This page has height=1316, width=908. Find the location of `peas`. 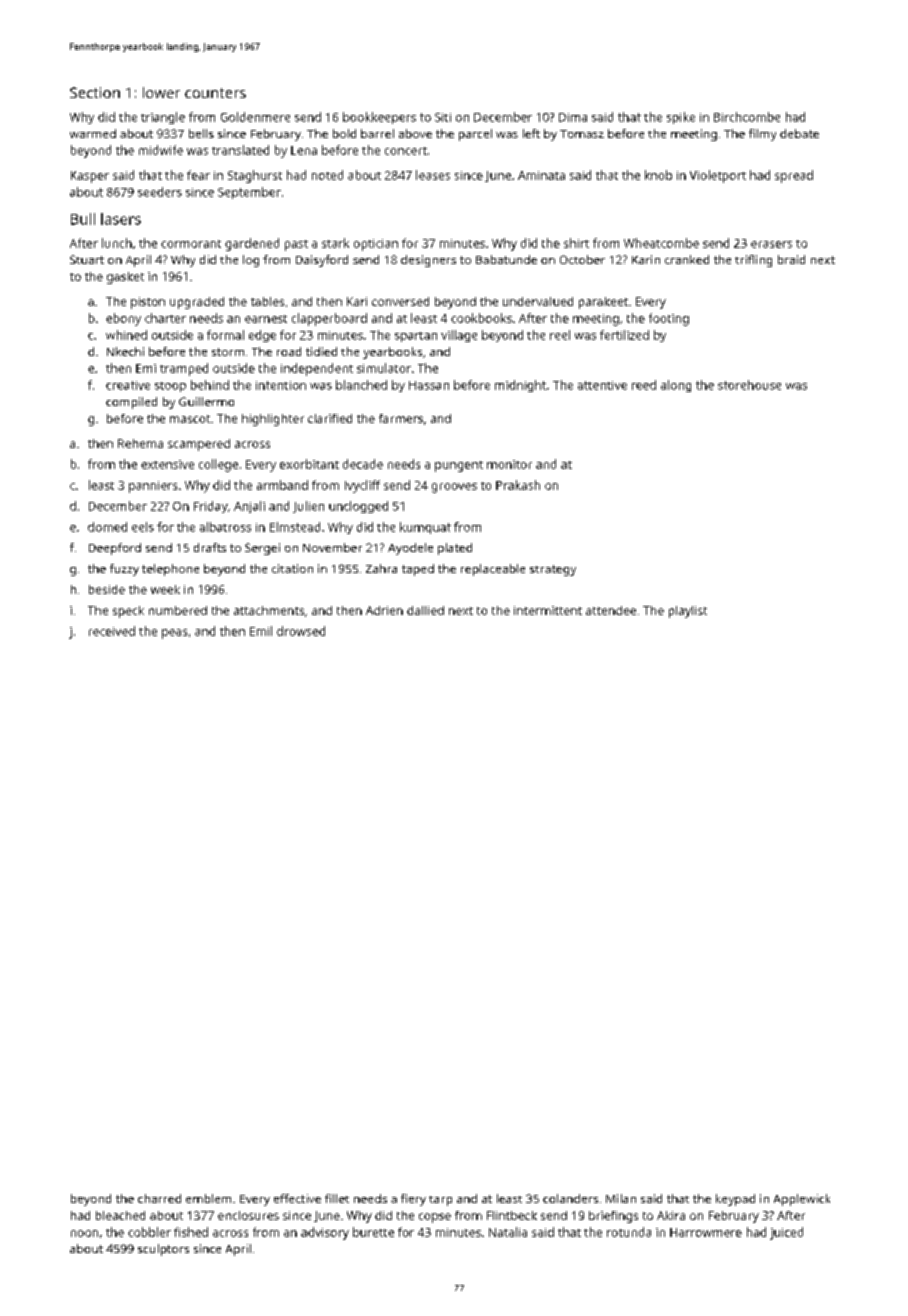

peas is located at coordinates (174, 634).
